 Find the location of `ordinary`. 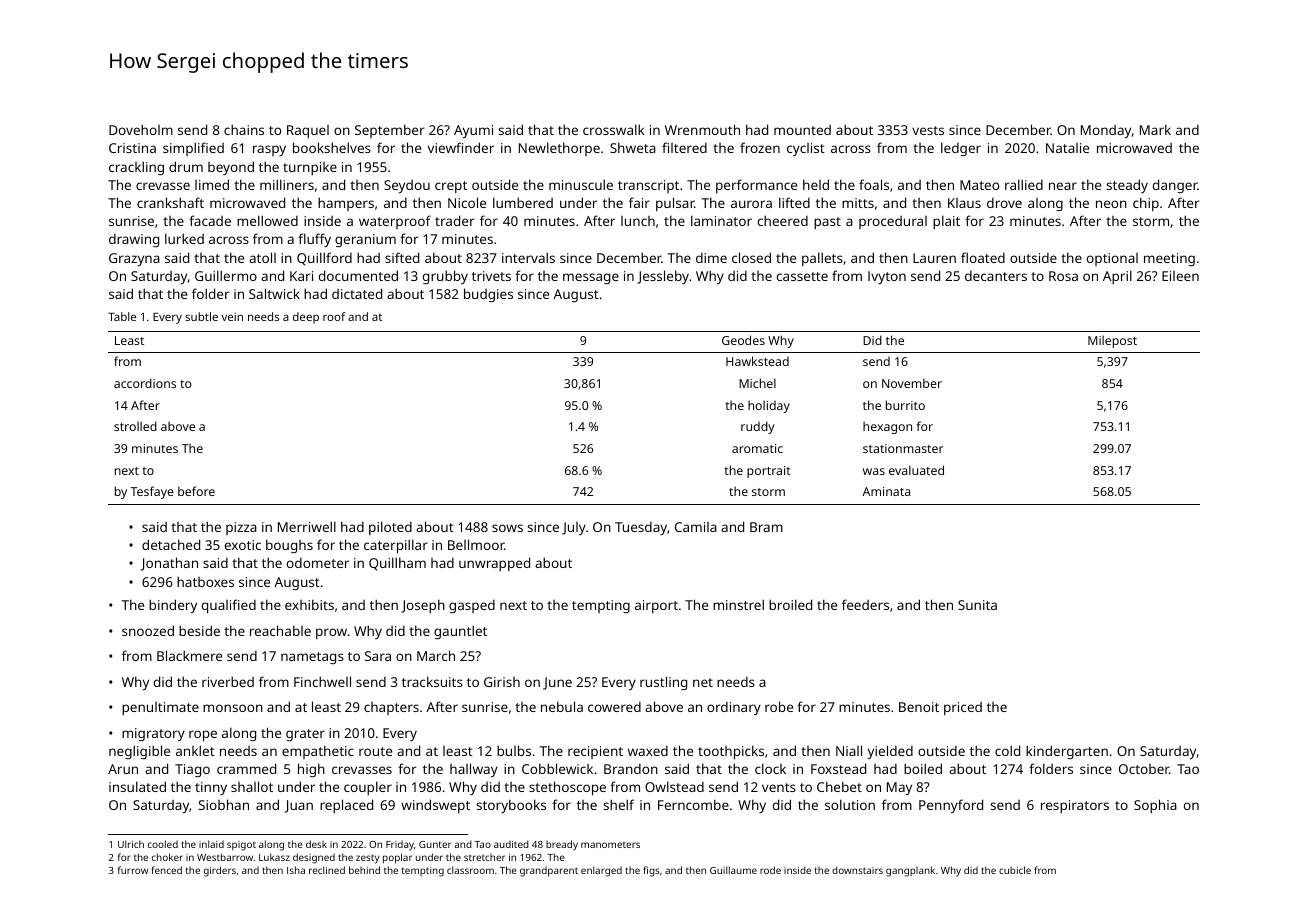

ordinary is located at coordinates (734, 708).
